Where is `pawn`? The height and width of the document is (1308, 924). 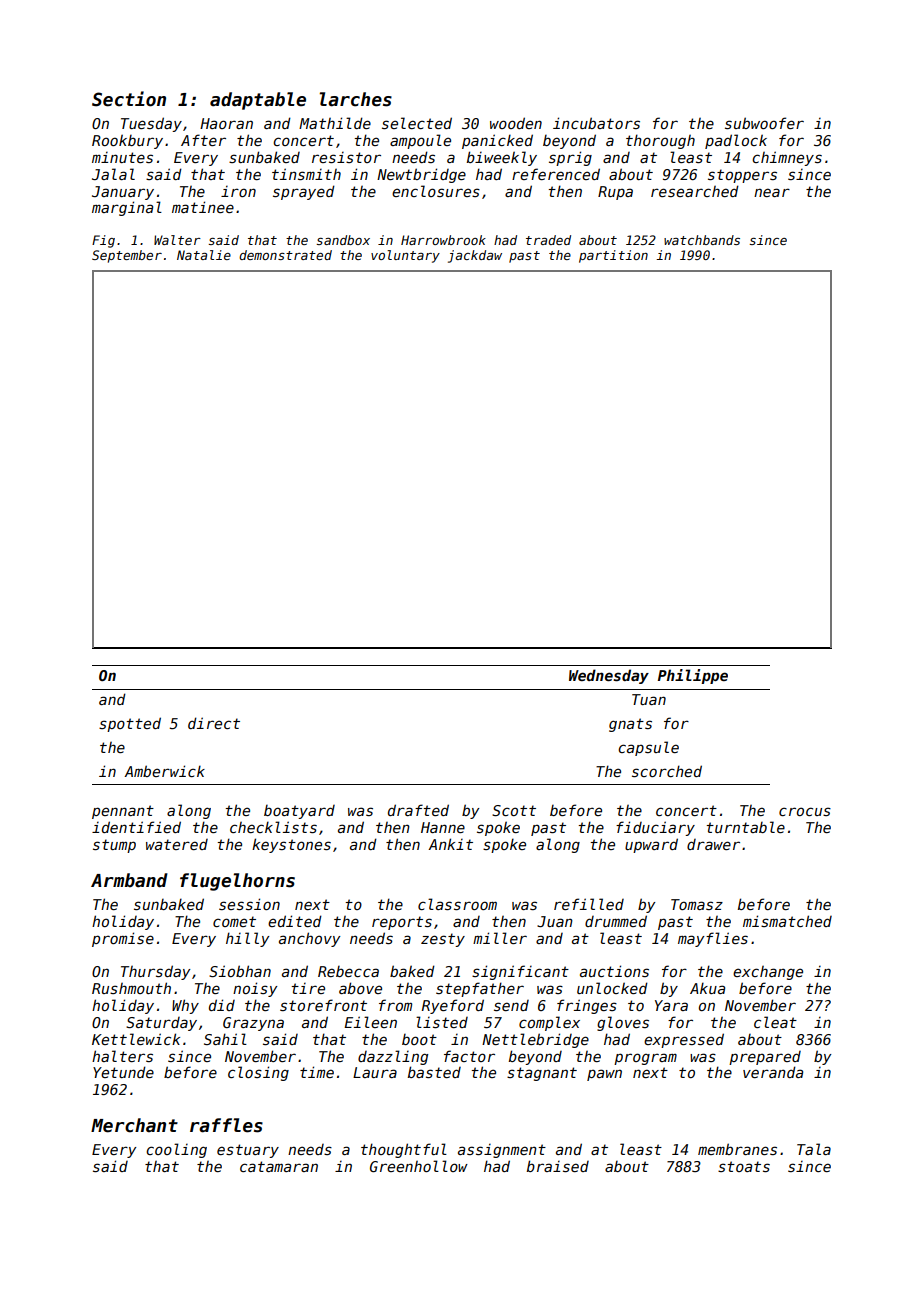
pawn is located at coordinates (604, 1075).
